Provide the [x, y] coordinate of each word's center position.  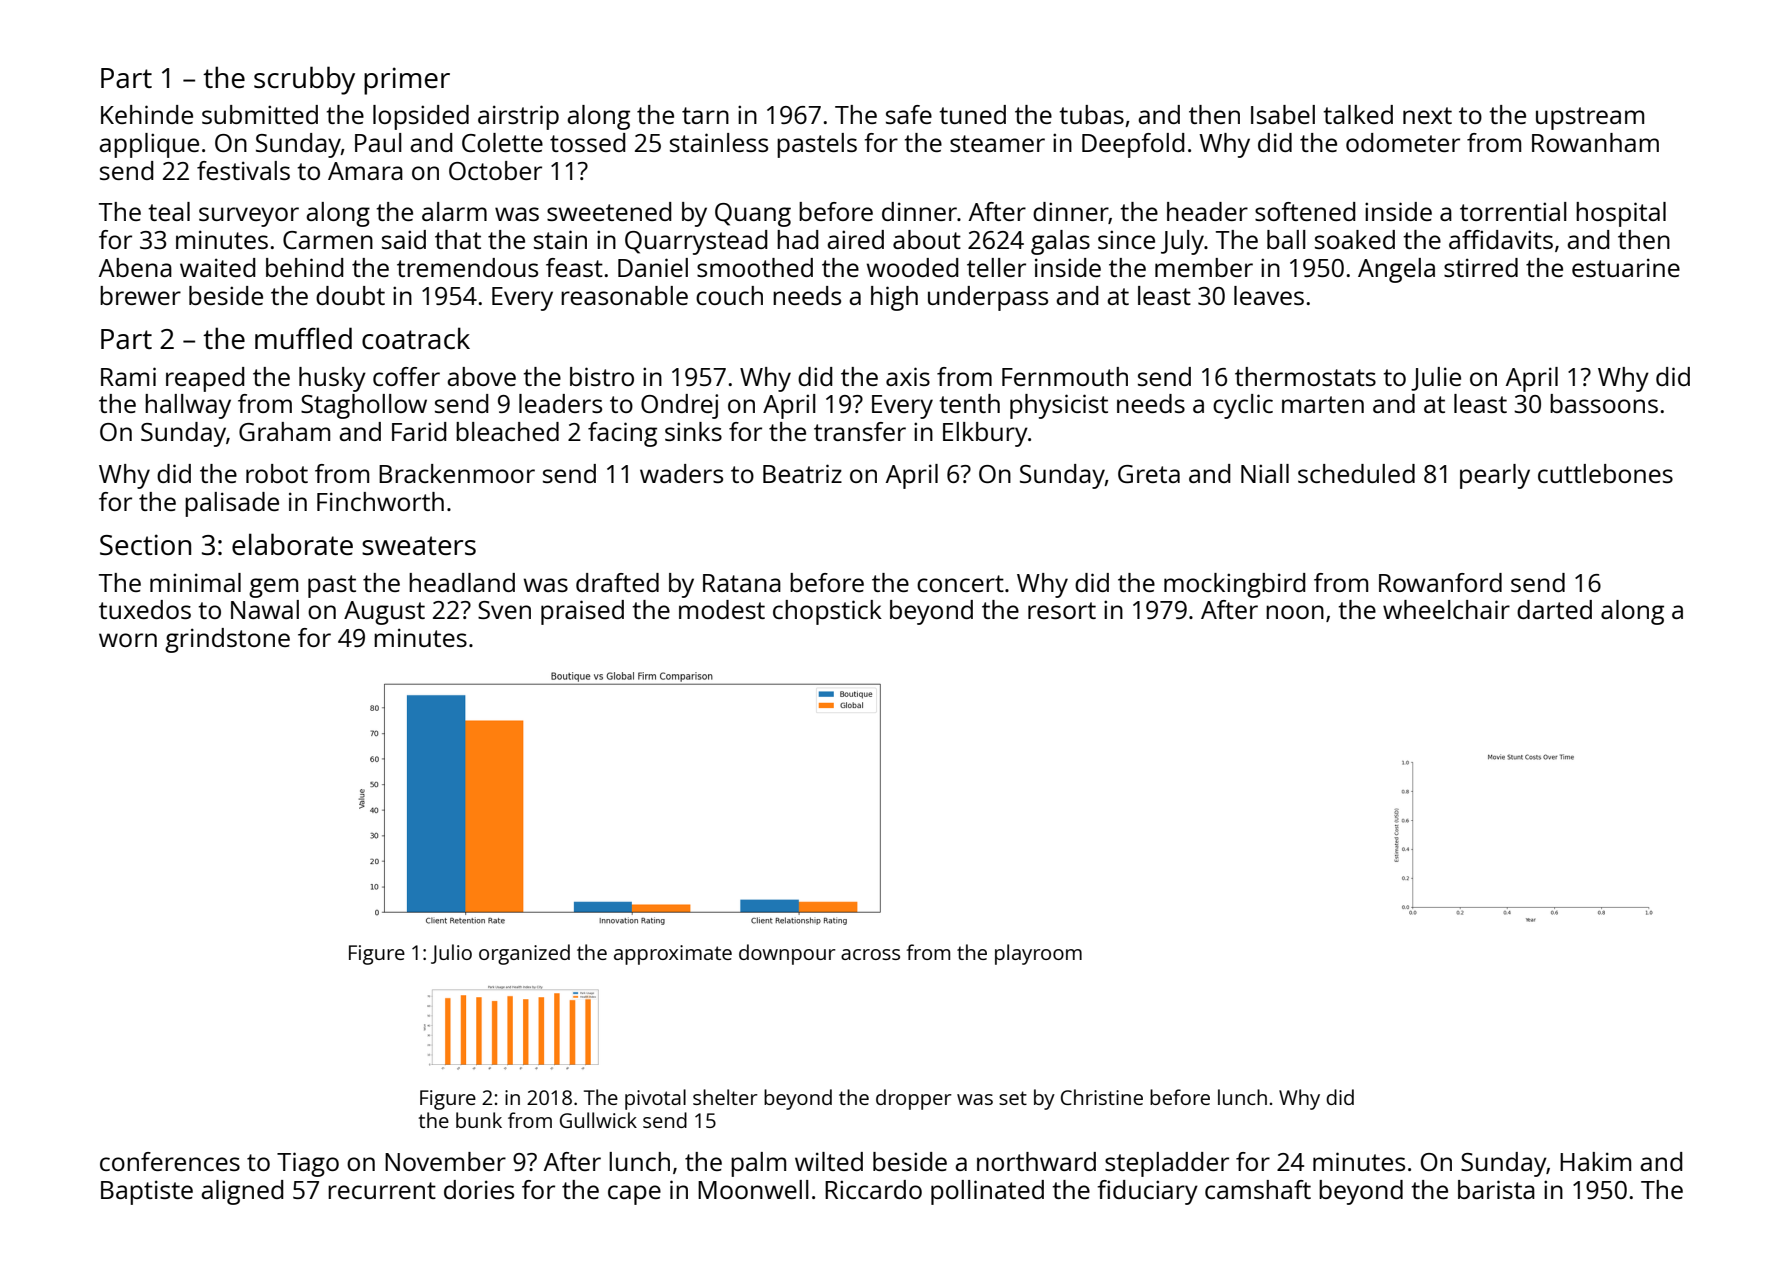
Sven [504, 610]
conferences [170, 1161]
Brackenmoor [457, 473]
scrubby [304, 80]
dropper [914, 1099]
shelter [725, 1097]
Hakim [1595, 1161]
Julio [451, 954]
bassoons [1604, 403]
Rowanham [1595, 142]
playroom [1038, 954]
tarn [705, 115]
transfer [860, 431]
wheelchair [1446, 609]
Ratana [742, 583]
